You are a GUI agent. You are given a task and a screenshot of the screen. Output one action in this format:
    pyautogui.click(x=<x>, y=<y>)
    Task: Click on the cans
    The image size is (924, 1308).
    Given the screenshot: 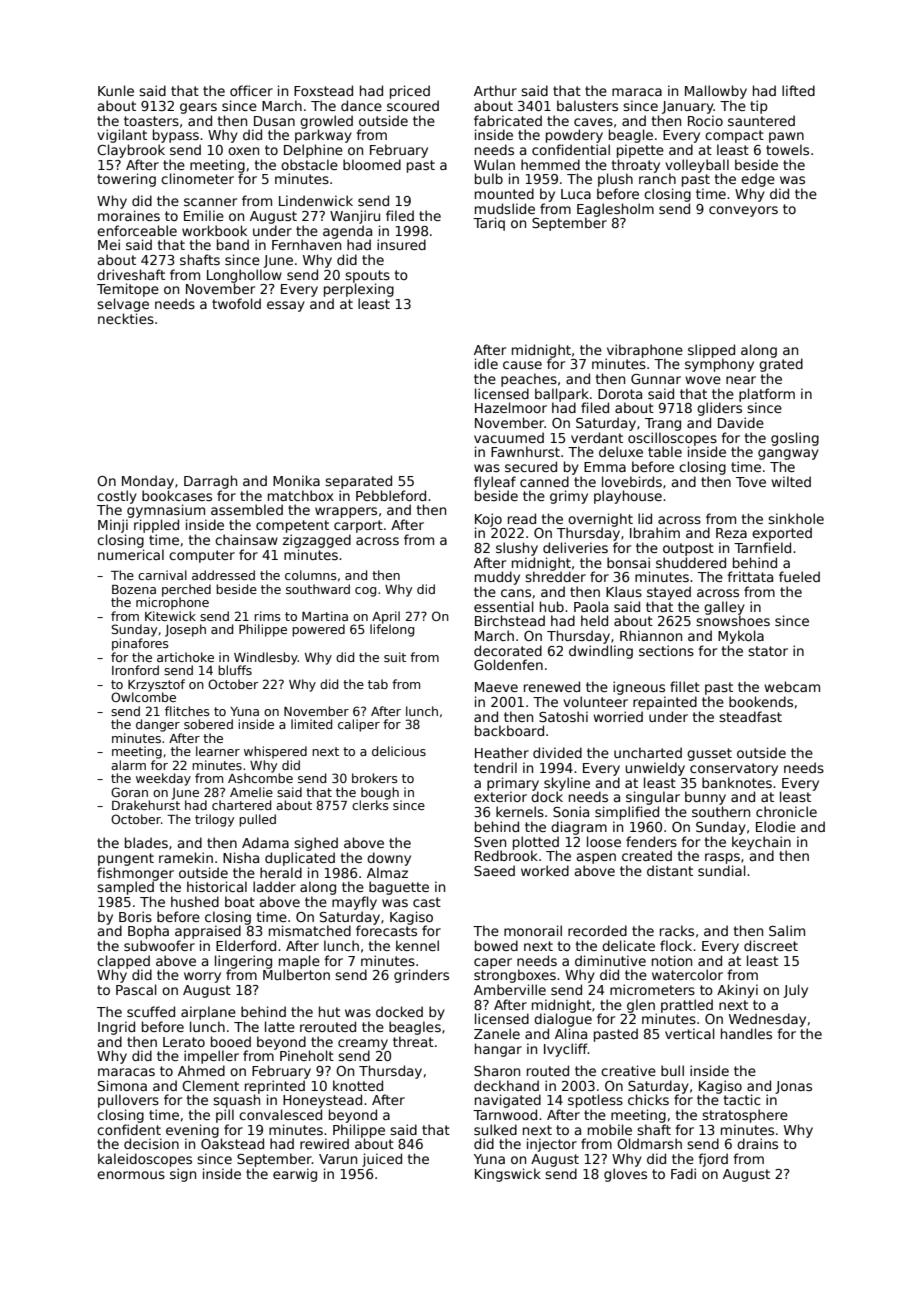 What is the action you would take?
    pyautogui.click(x=516, y=593)
